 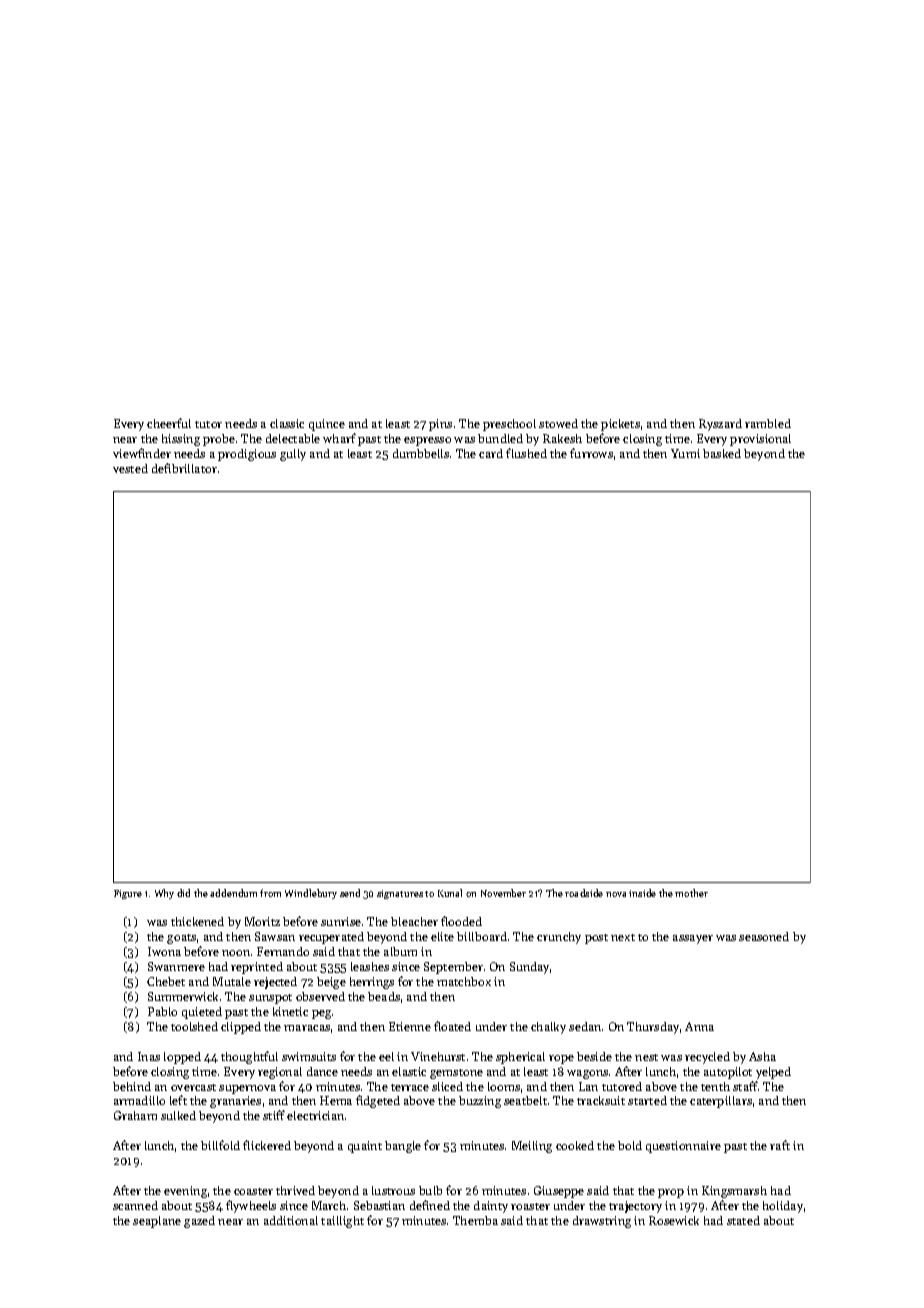 What do you see at coordinates (440, 425) in the screenshot?
I see `pins` at bounding box center [440, 425].
